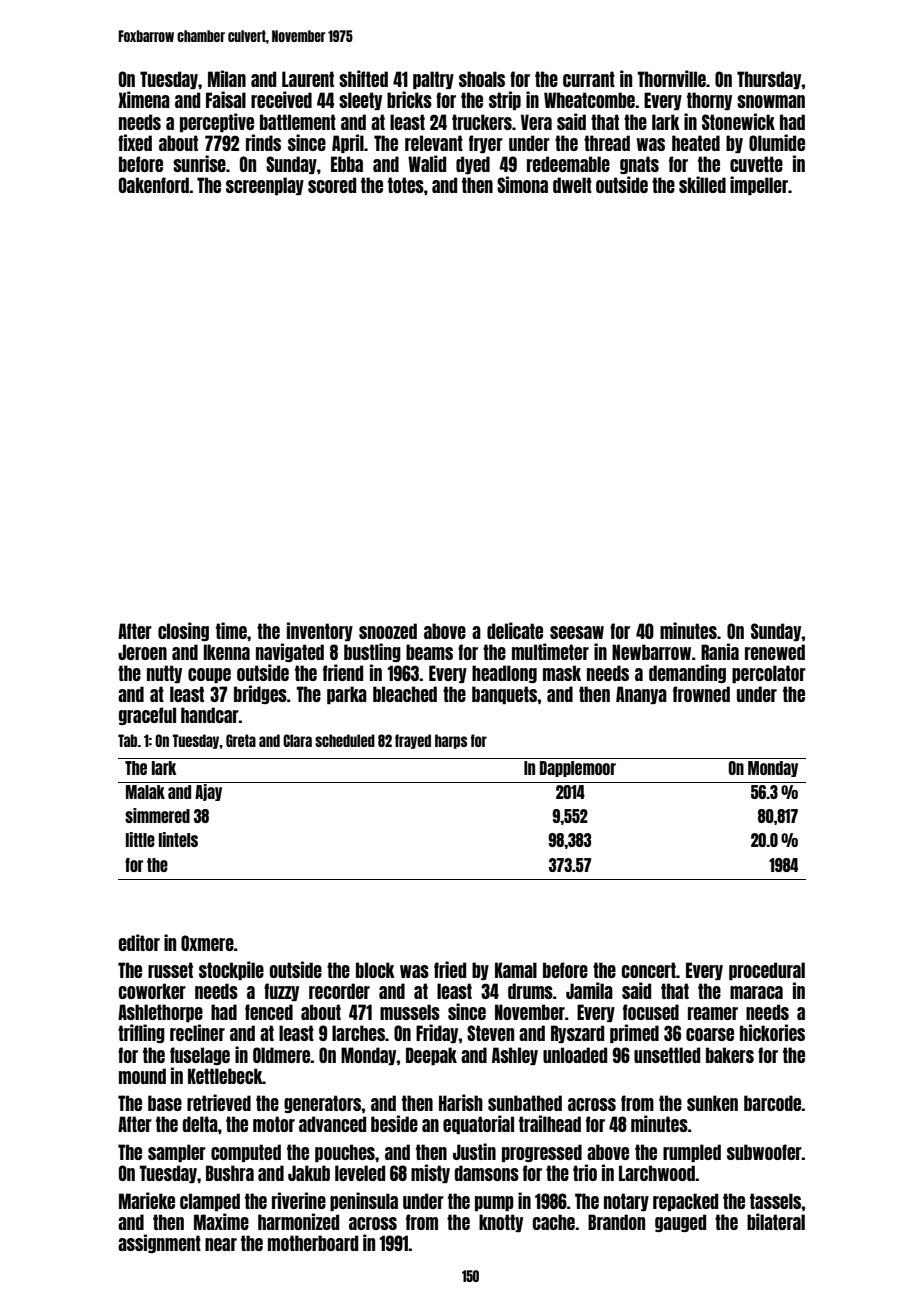  What do you see at coordinates (297, 740) in the page?
I see `Clara` at bounding box center [297, 740].
